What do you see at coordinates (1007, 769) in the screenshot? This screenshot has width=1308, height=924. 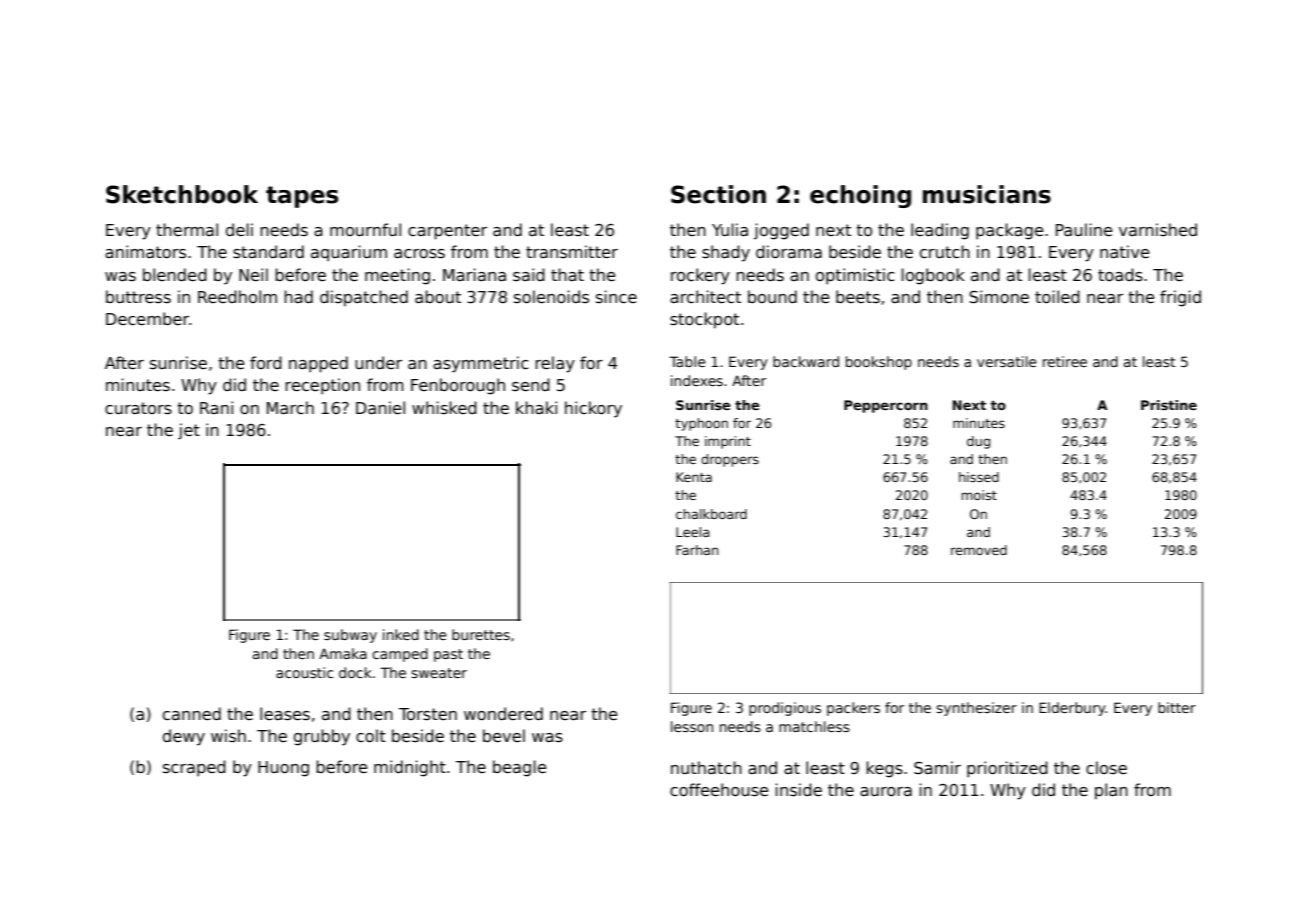 I see `prioritized` at bounding box center [1007, 769].
